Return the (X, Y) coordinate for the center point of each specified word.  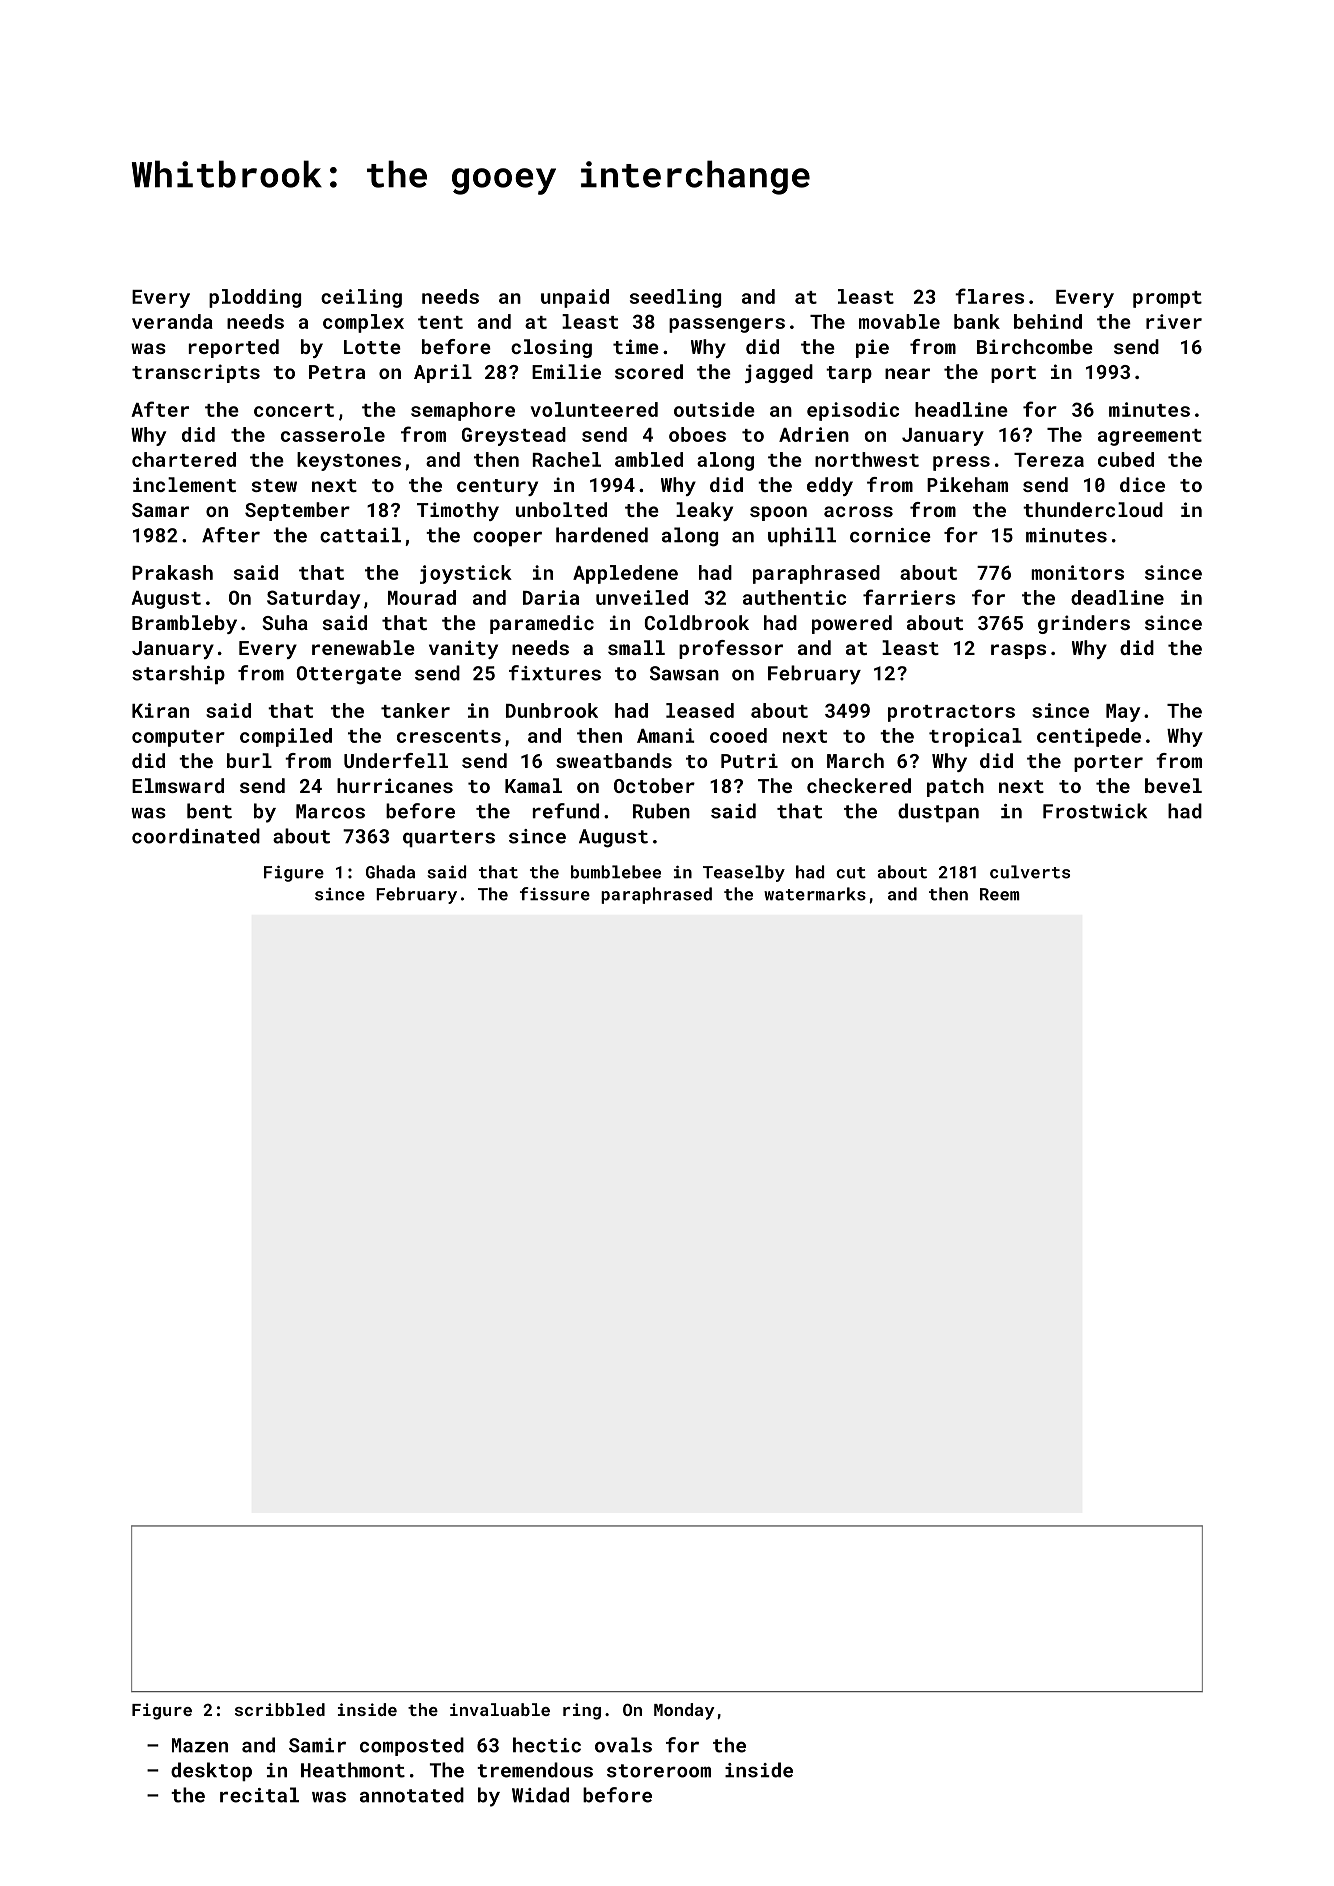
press (961, 463)
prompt (1167, 299)
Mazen (200, 1745)
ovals (623, 1745)
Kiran (160, 710)
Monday (684, 1711)
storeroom (659, 1771)
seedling (675, 298)
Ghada (390, 872)
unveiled (642, 597)
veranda (172, 321)
